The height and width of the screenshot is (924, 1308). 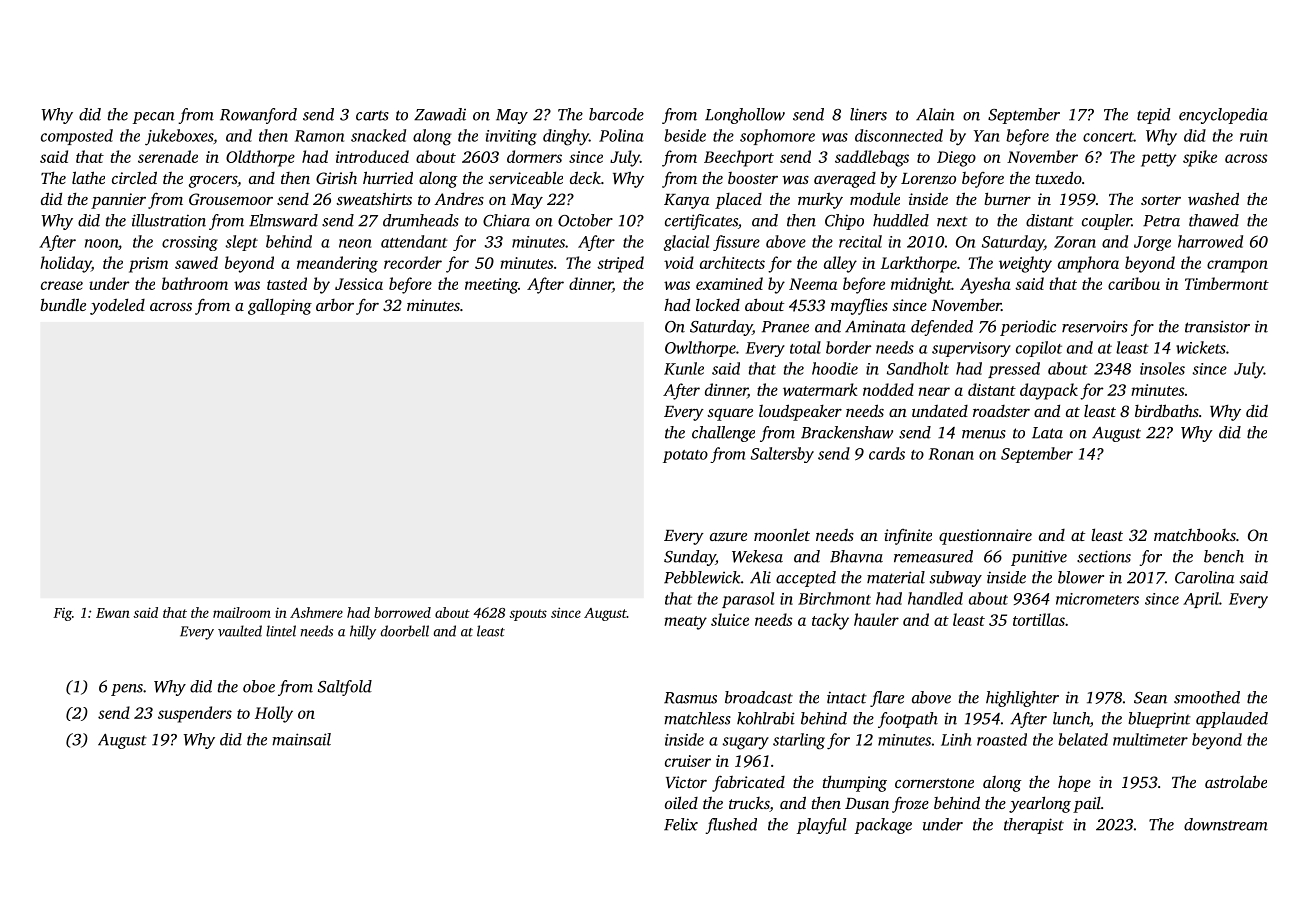 I want to click on flushed, so click(x=731, y=826).
